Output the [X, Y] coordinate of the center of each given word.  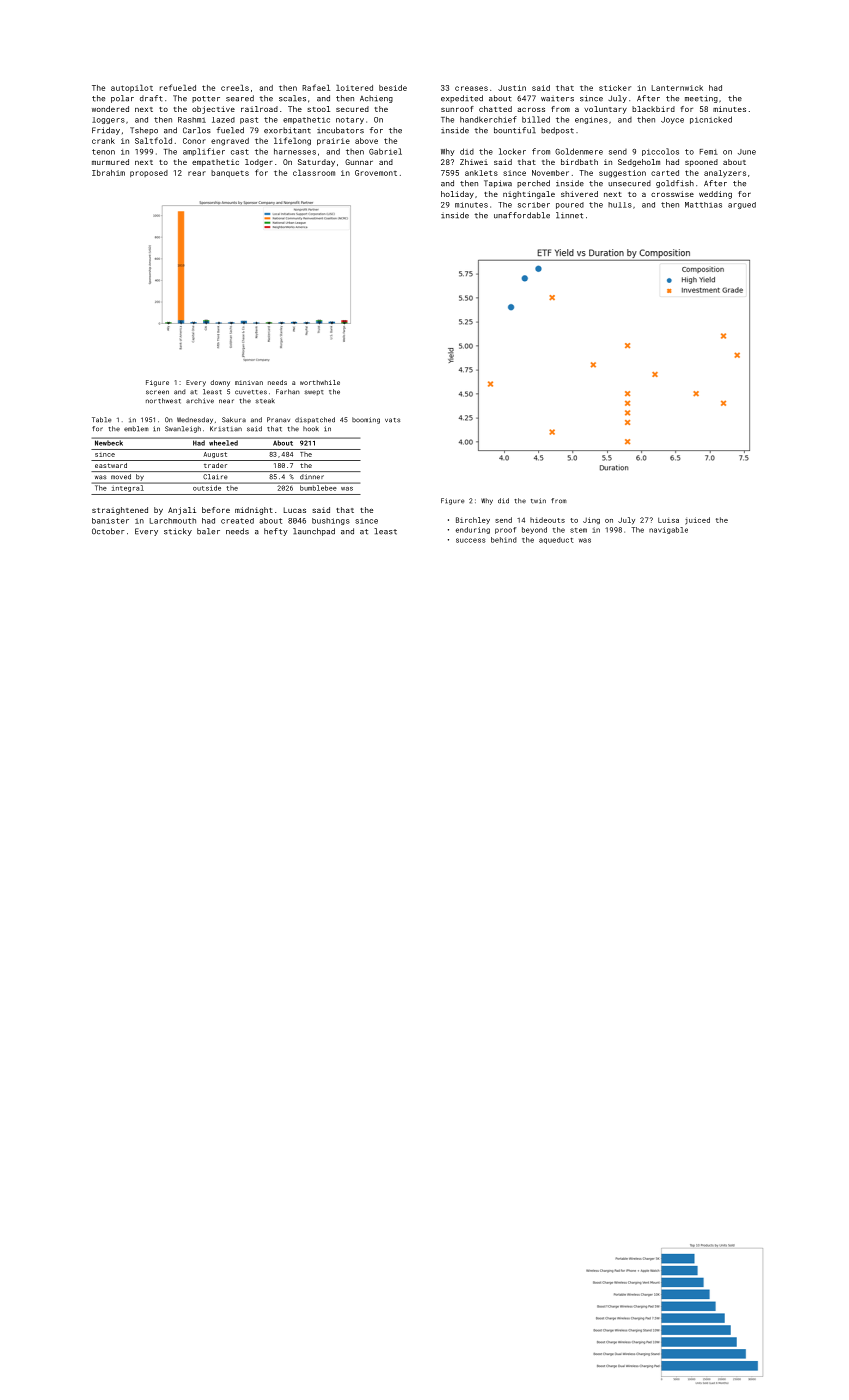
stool [318, 109]
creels [235, 88]
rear [197, 173]
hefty [276, 532]
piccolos [660, 152]
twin [538, 501]
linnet [569, 215]
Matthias [703, 205]
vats [392, 420]
